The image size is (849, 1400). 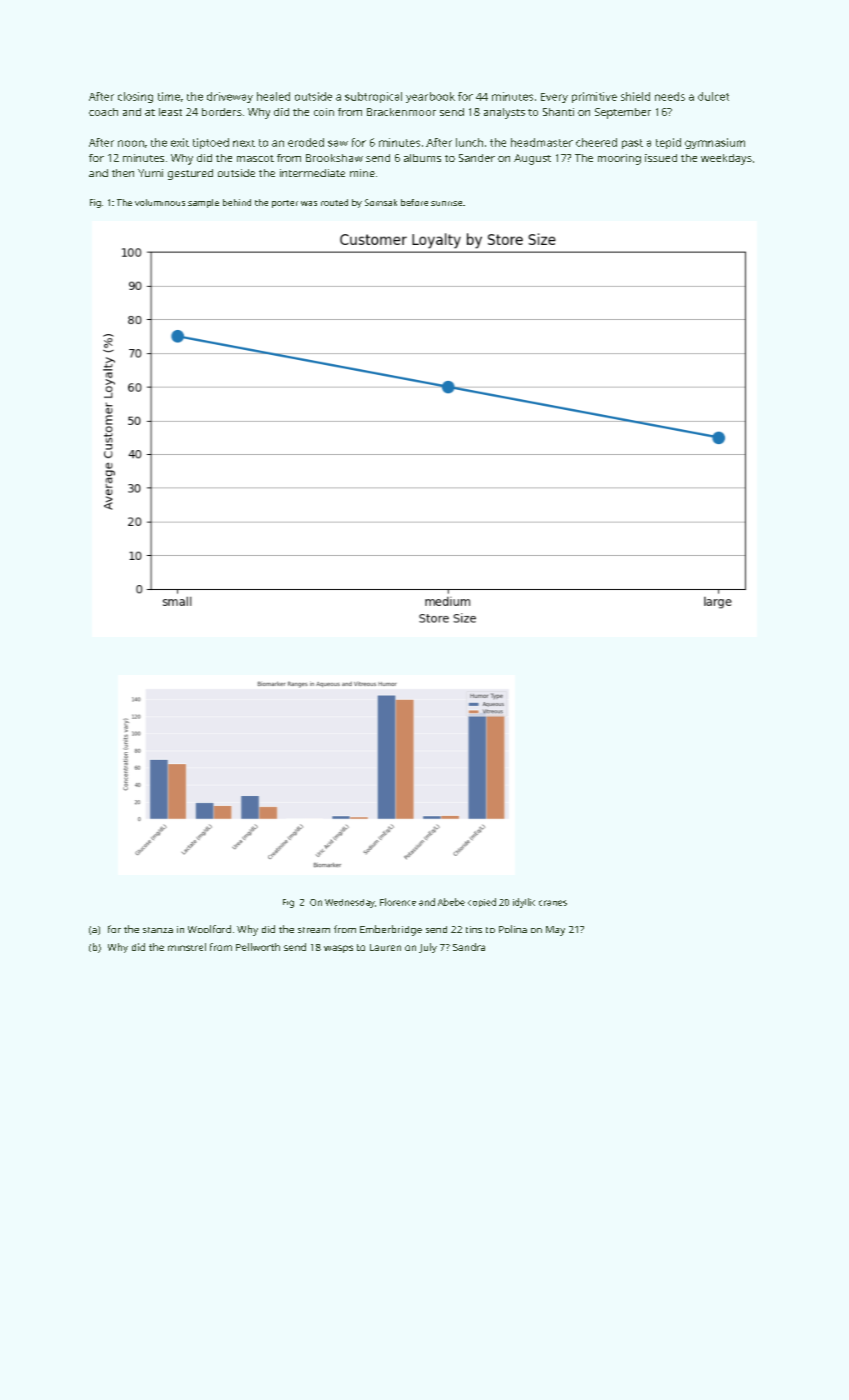 I want to click on Polina, so click(x=513, y=929).
